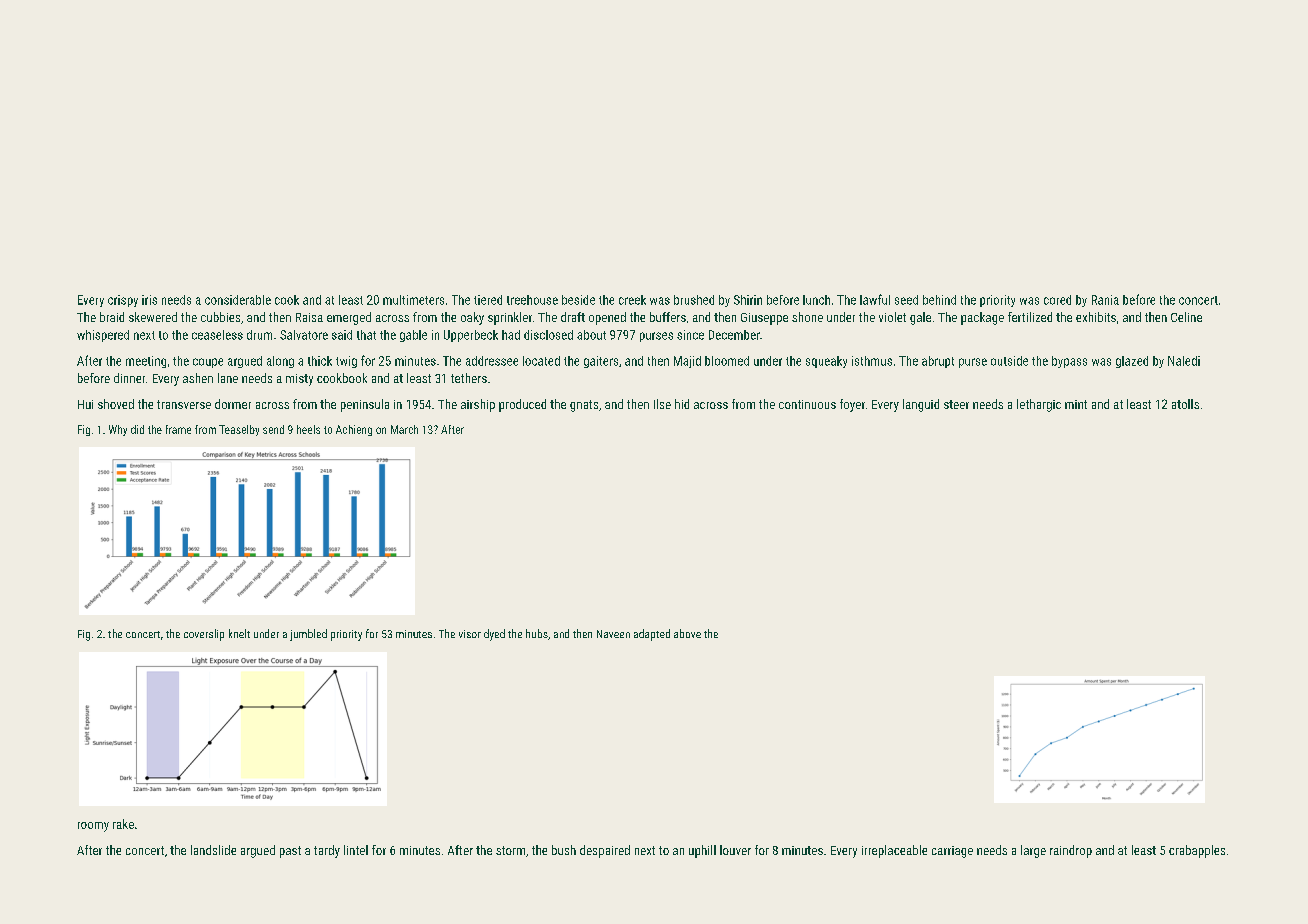 The height and width of the image is (924, 1308). What do you see at coordinates (123, 824) in the image?
I see `rake` at bounding box center [123, 824].
